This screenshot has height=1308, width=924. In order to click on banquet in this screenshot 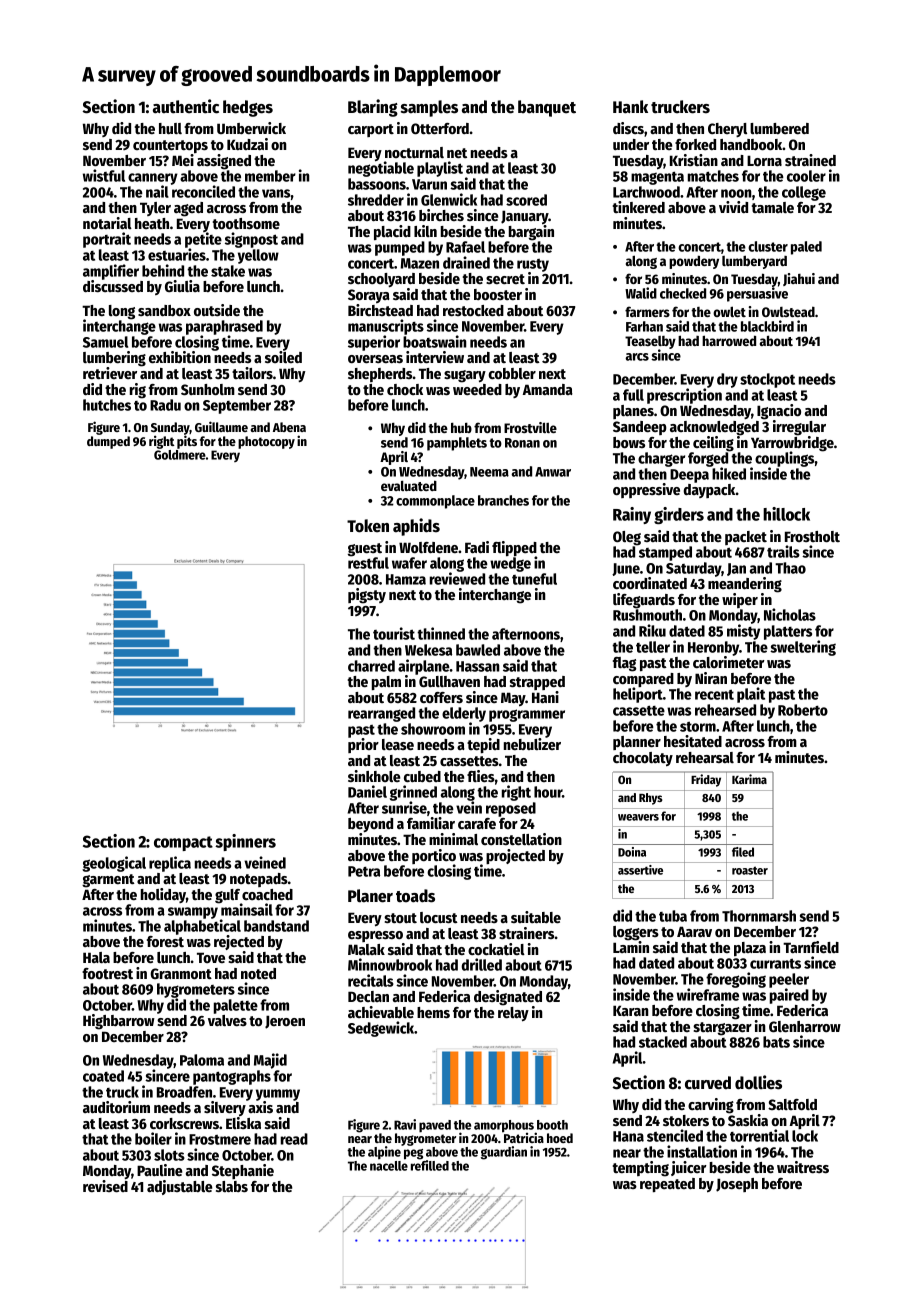, I will do `click(547, 108)`.
